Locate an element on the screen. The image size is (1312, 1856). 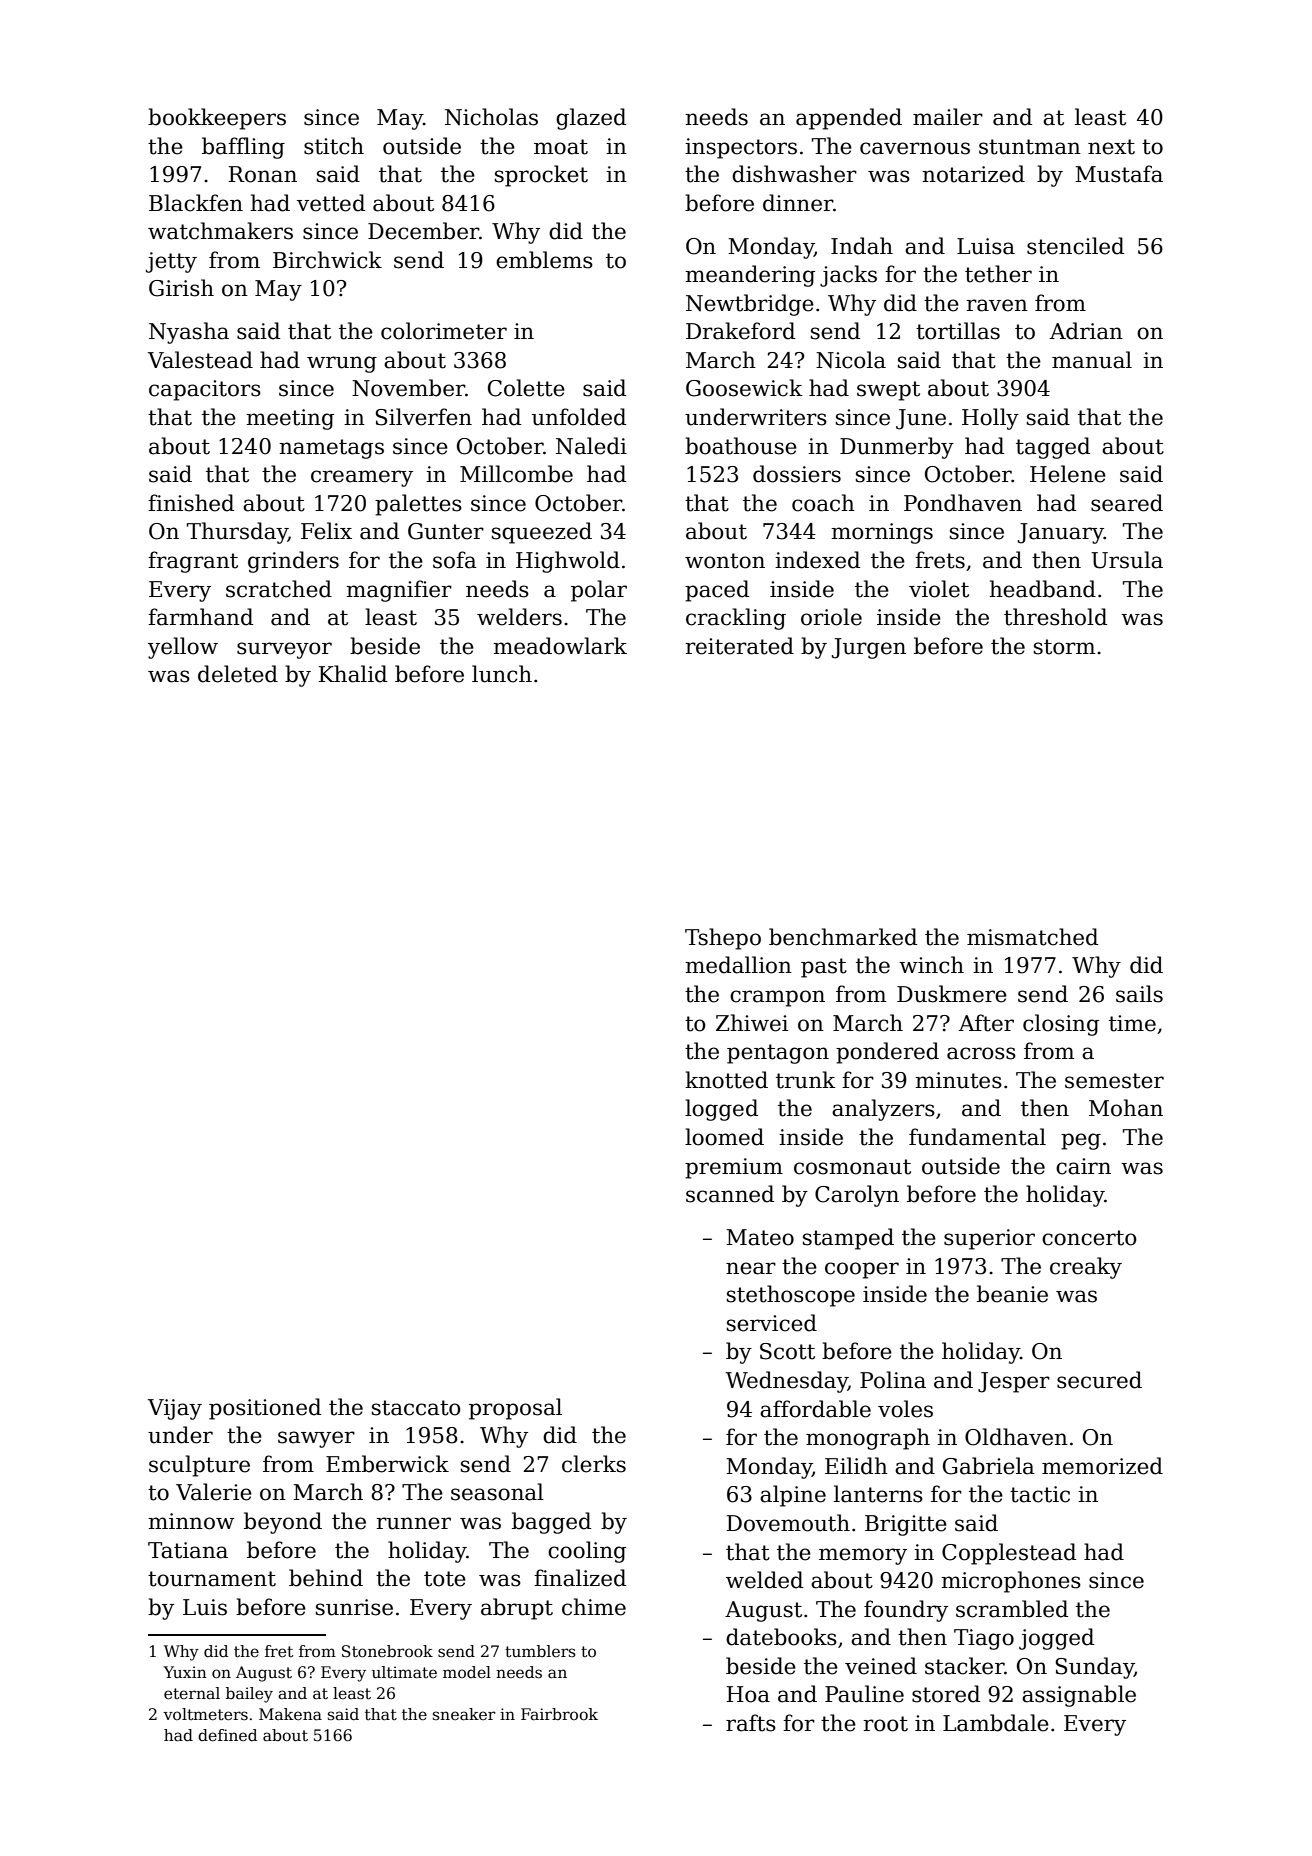
crackling is located at coordinates (736, 619).
